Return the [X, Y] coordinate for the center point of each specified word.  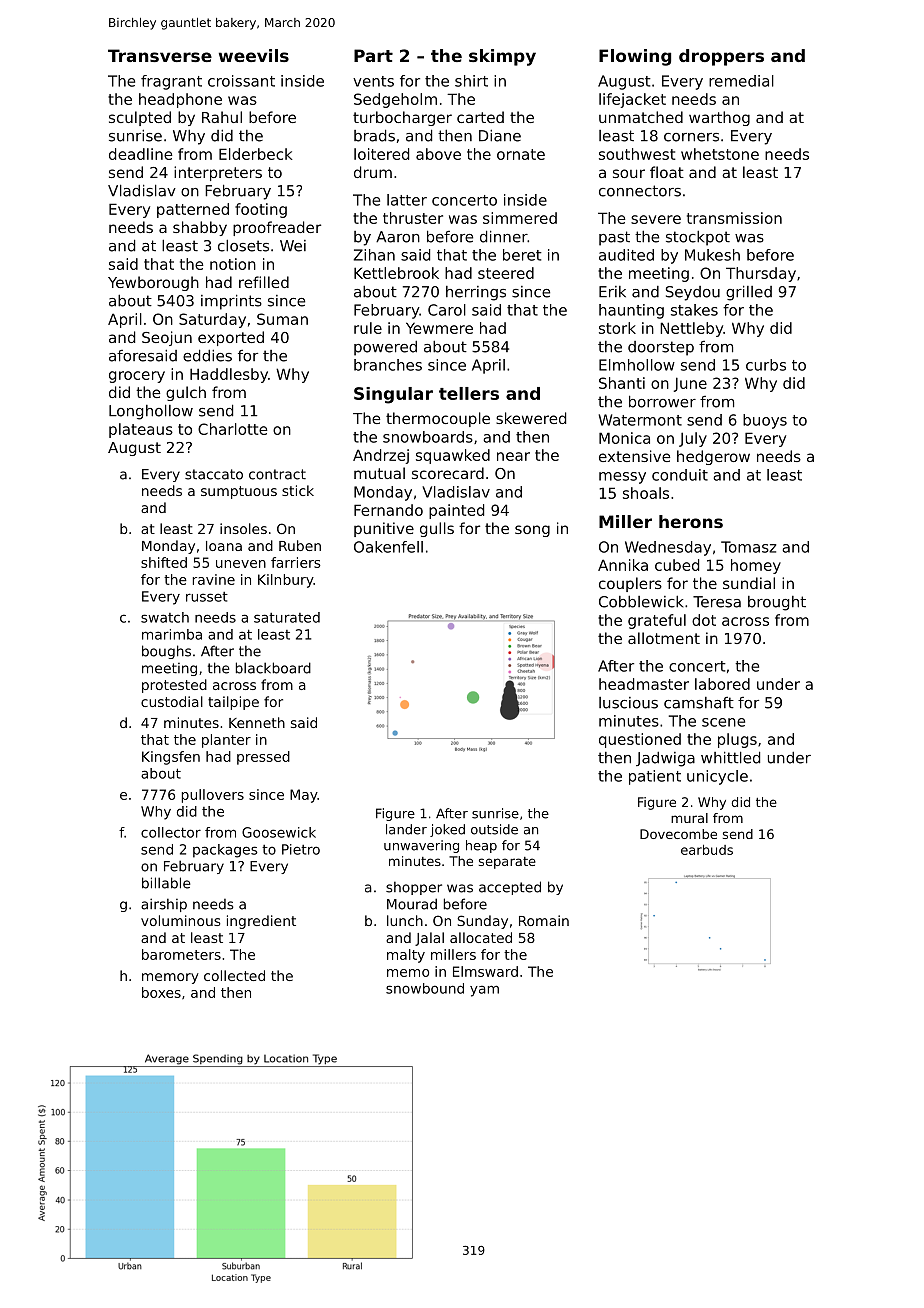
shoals [646, 493]
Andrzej [381, 456]
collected [234, 975]
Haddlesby [229, 375]
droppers [721, 57]
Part [373, 55]
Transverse [160, 55]
